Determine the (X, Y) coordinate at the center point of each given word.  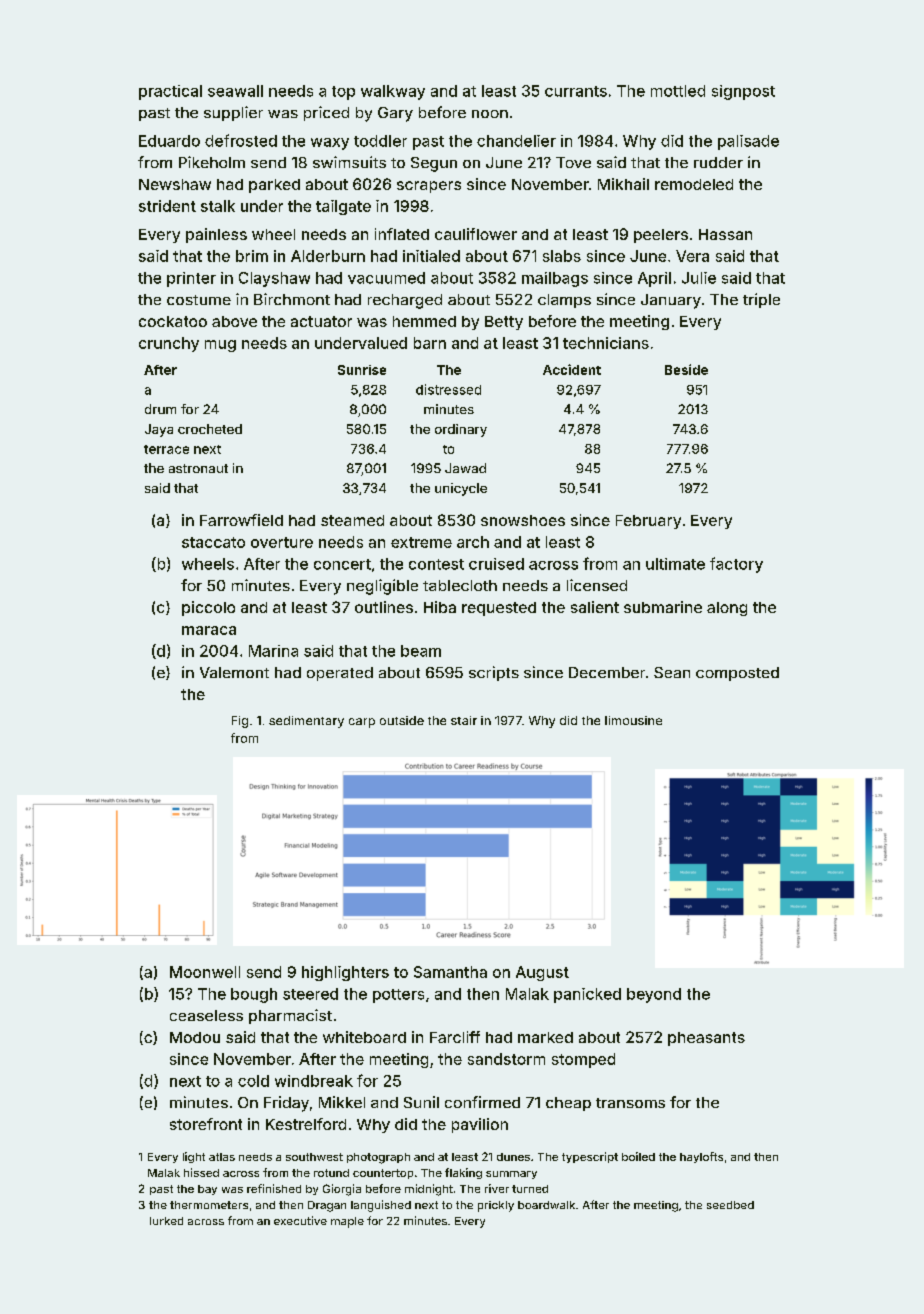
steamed (352, 520)
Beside (686, 369)
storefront (206, 1124)
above (234, 321)
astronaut (198, 468)
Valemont (234, 672)
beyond (654, 995)
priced (326, 113)
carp (362, 723)
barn (430, 343)
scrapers (429, 187)
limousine (633, 720)
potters (398, 996)
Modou (195, 1037)
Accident (572, 369)
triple (761, 300)
